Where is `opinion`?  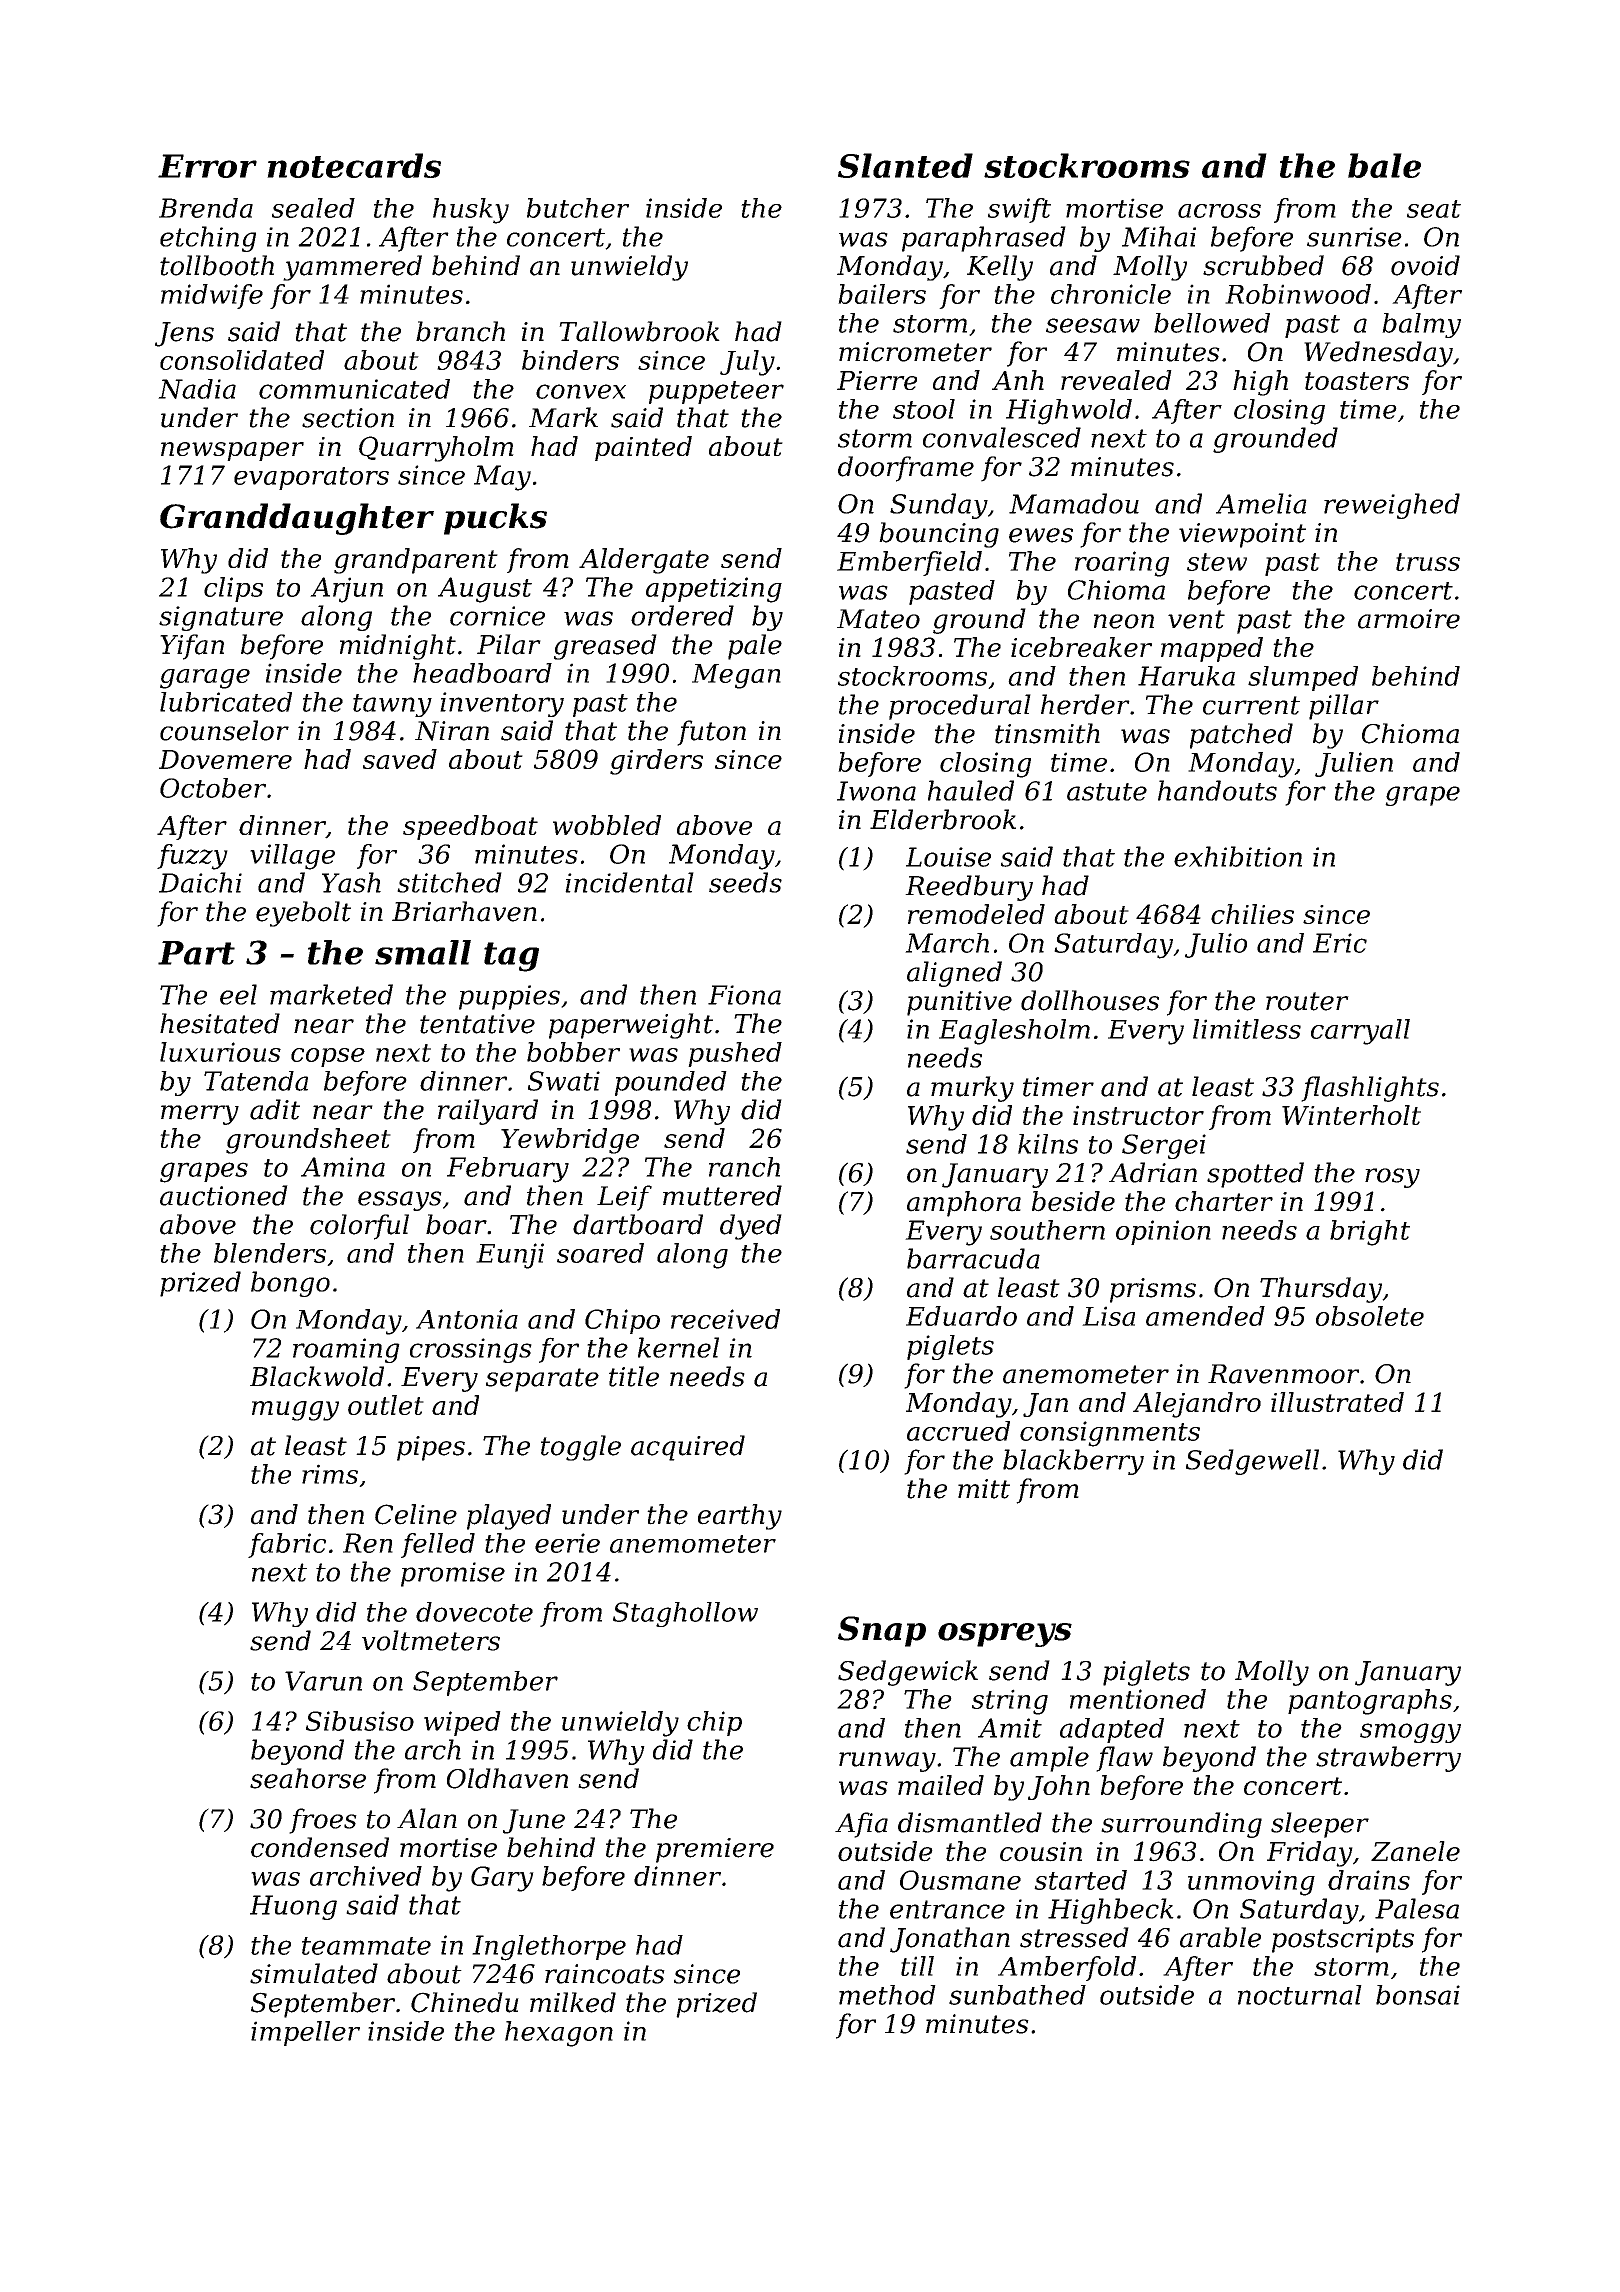
opinion is located at coordinates (1163, 1232).
